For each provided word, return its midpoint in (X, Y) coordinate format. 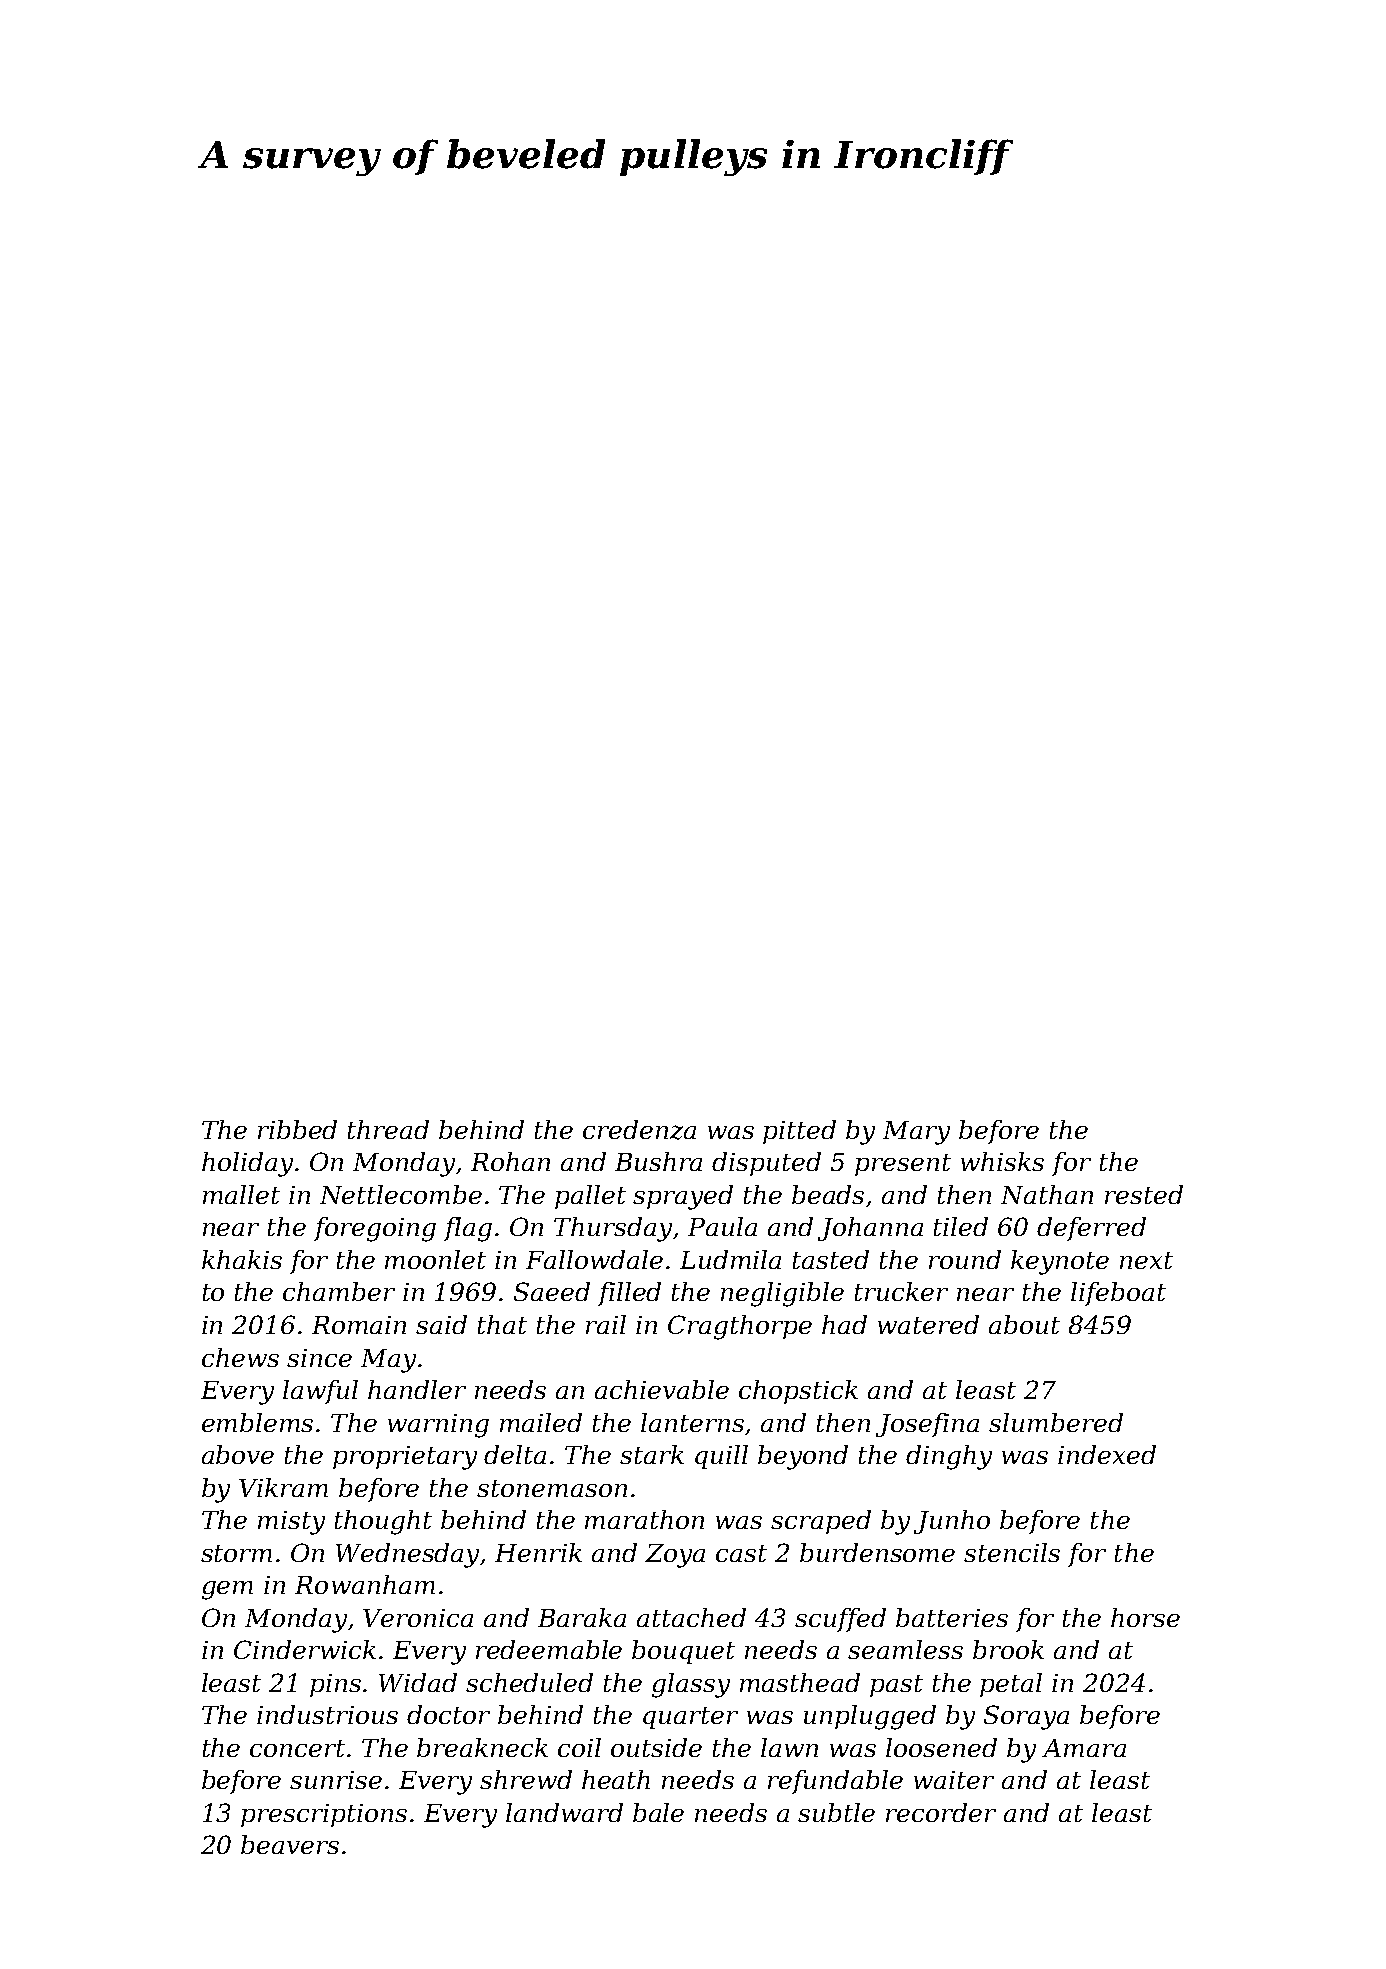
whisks (1002, 1161)
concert (297, 1748)
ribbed (297, 1129)
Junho (952, 1522)
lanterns (692, 1422)
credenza (639, 1130)
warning (438, 1426)
